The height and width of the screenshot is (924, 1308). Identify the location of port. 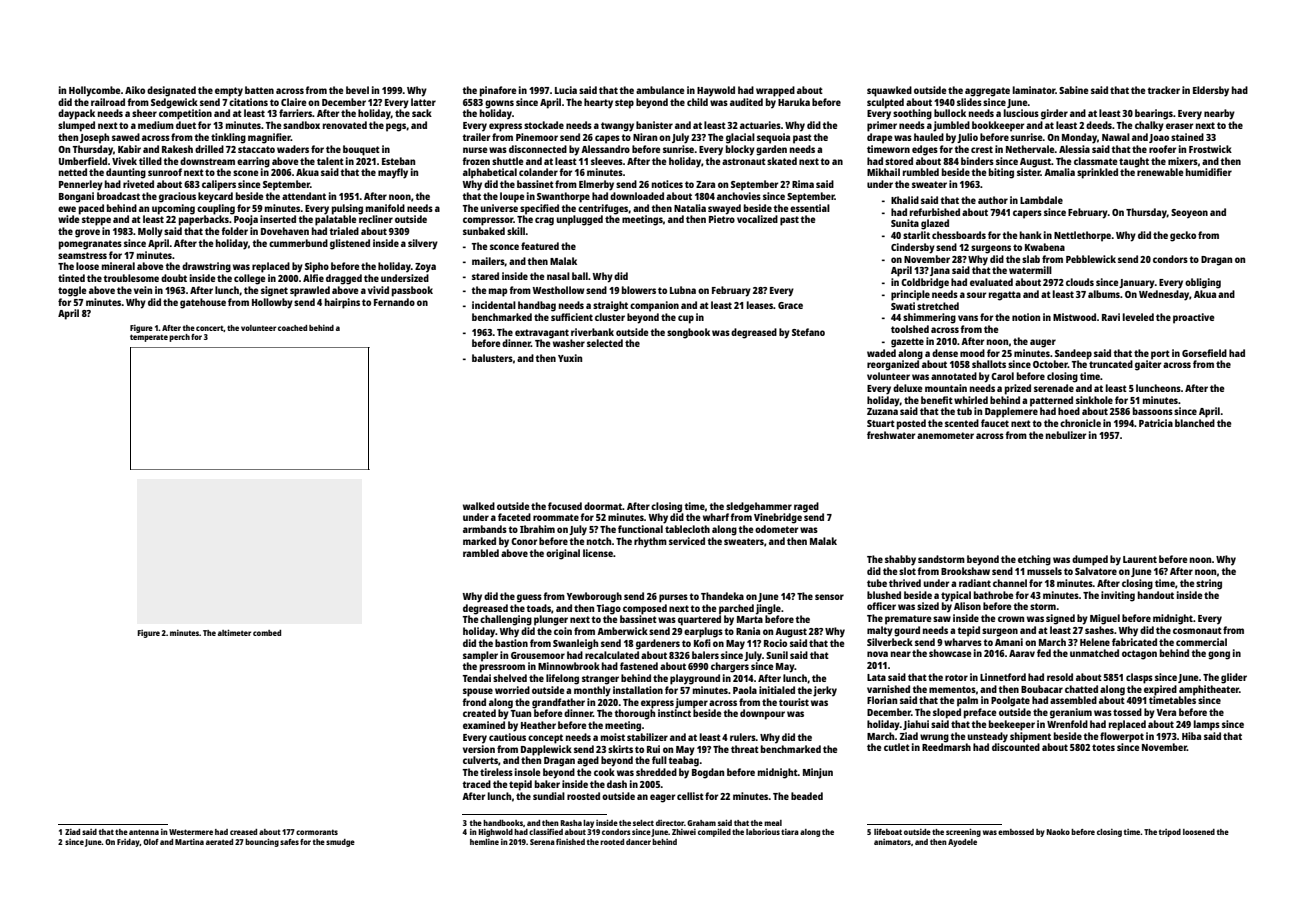
(1160, 355).
